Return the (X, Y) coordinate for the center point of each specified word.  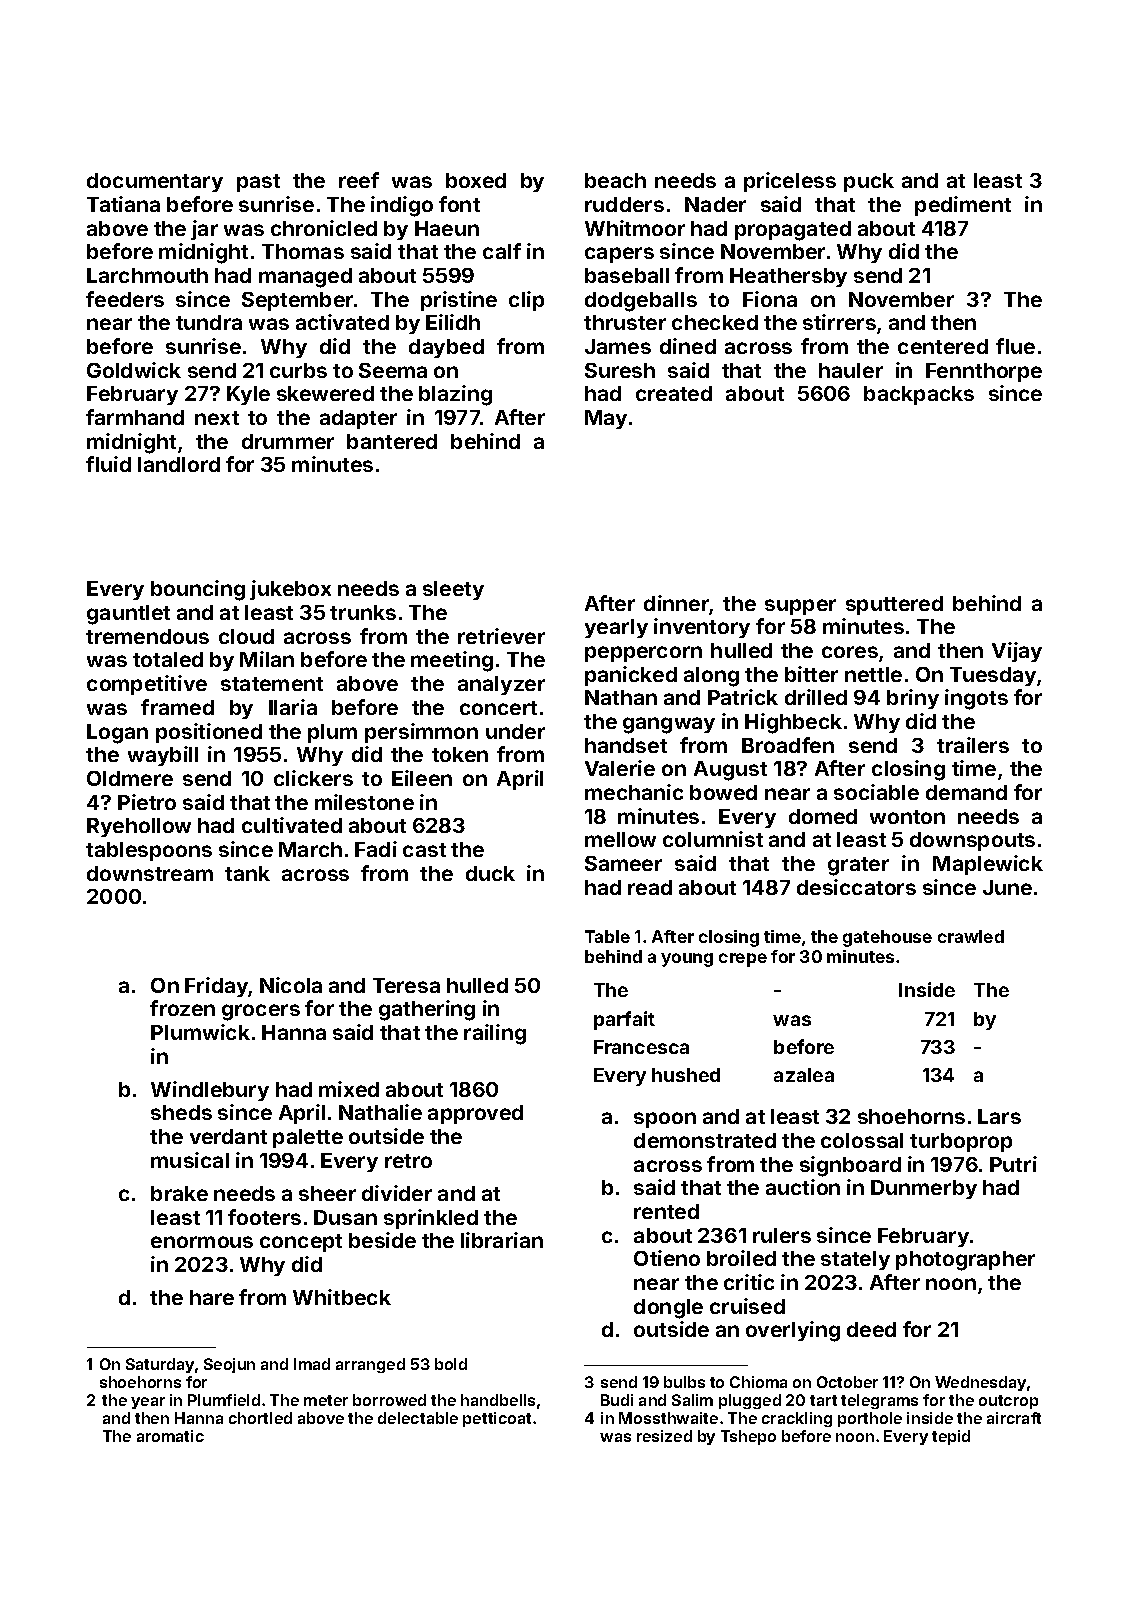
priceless (790, 182)
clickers (313, 778)
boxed (476, 180)
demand (966, 792)
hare (212, 1297)
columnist (713, 839)
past (258, 183)
